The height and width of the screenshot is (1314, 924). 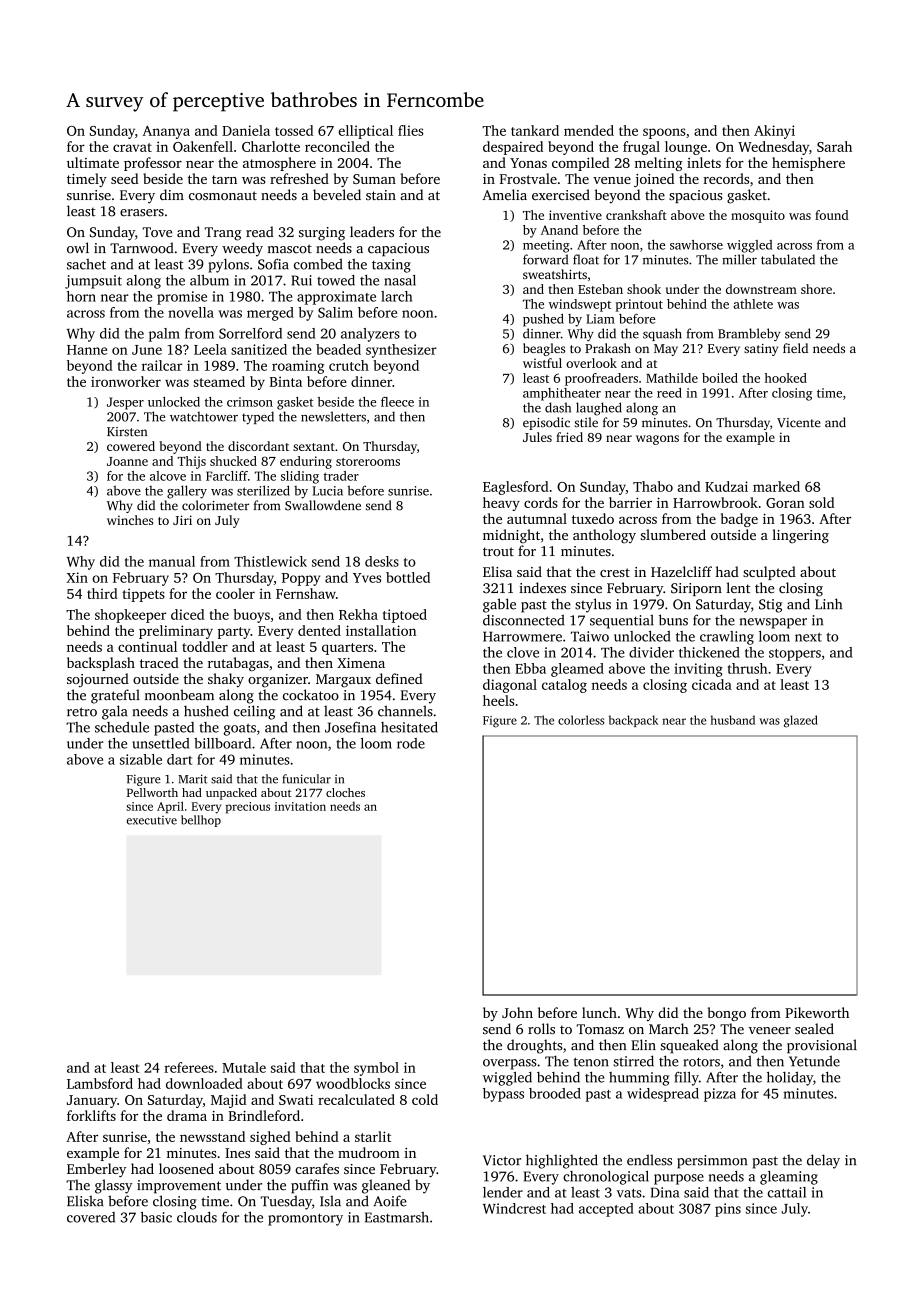 What do you see at coordinates (244, 1067) in the screenshot?
I see `Mutale` at bounding box center [244, 1067].
